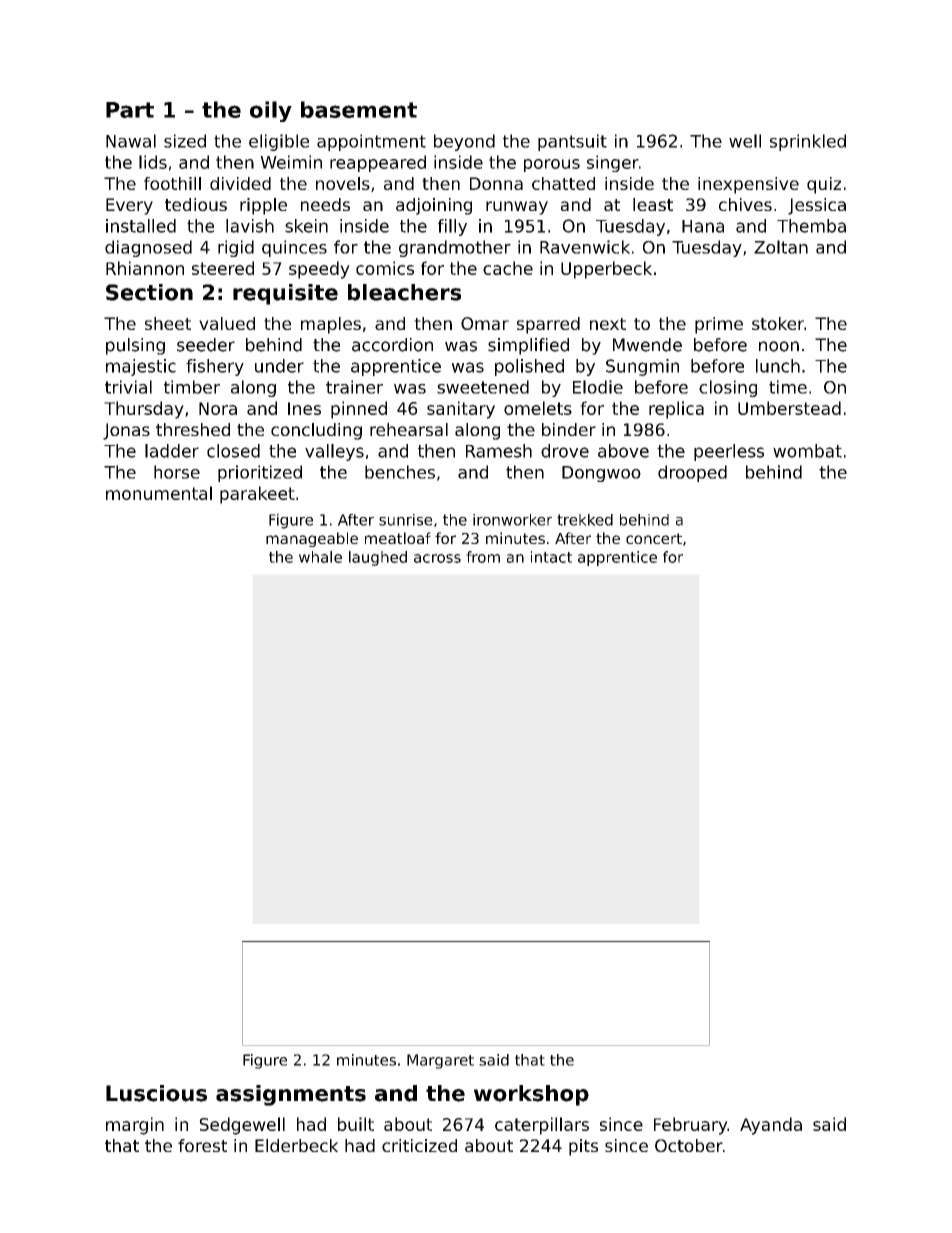 The height and width of the screenshot is (1233, 952). Describe the element at coordinates (464, 142) in the screenshot. I see `beyond` at that location.
